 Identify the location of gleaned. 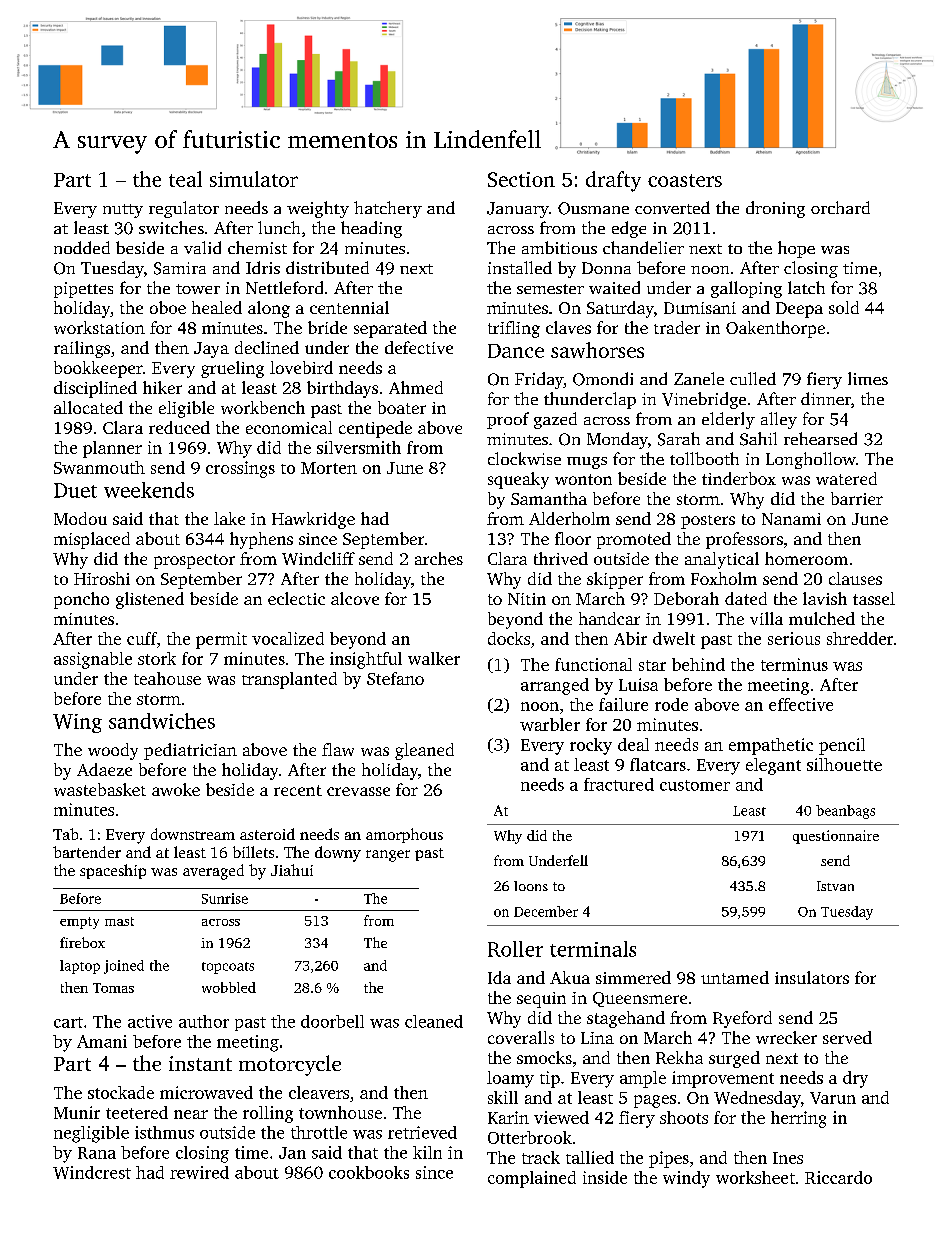
(424, 751).
